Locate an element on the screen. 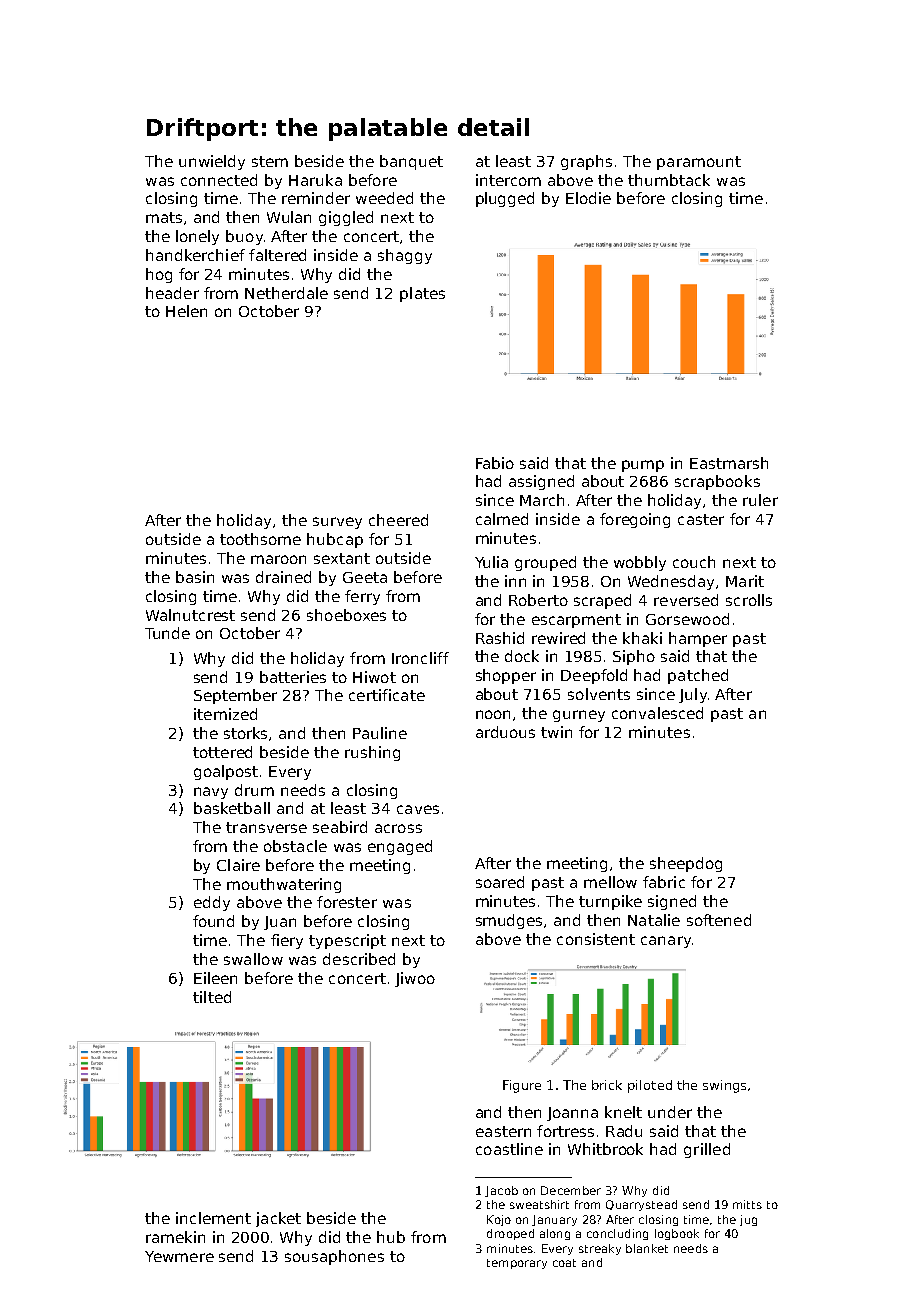 The image size is (924, 1314). softened is located at coordinates (719, 920).
